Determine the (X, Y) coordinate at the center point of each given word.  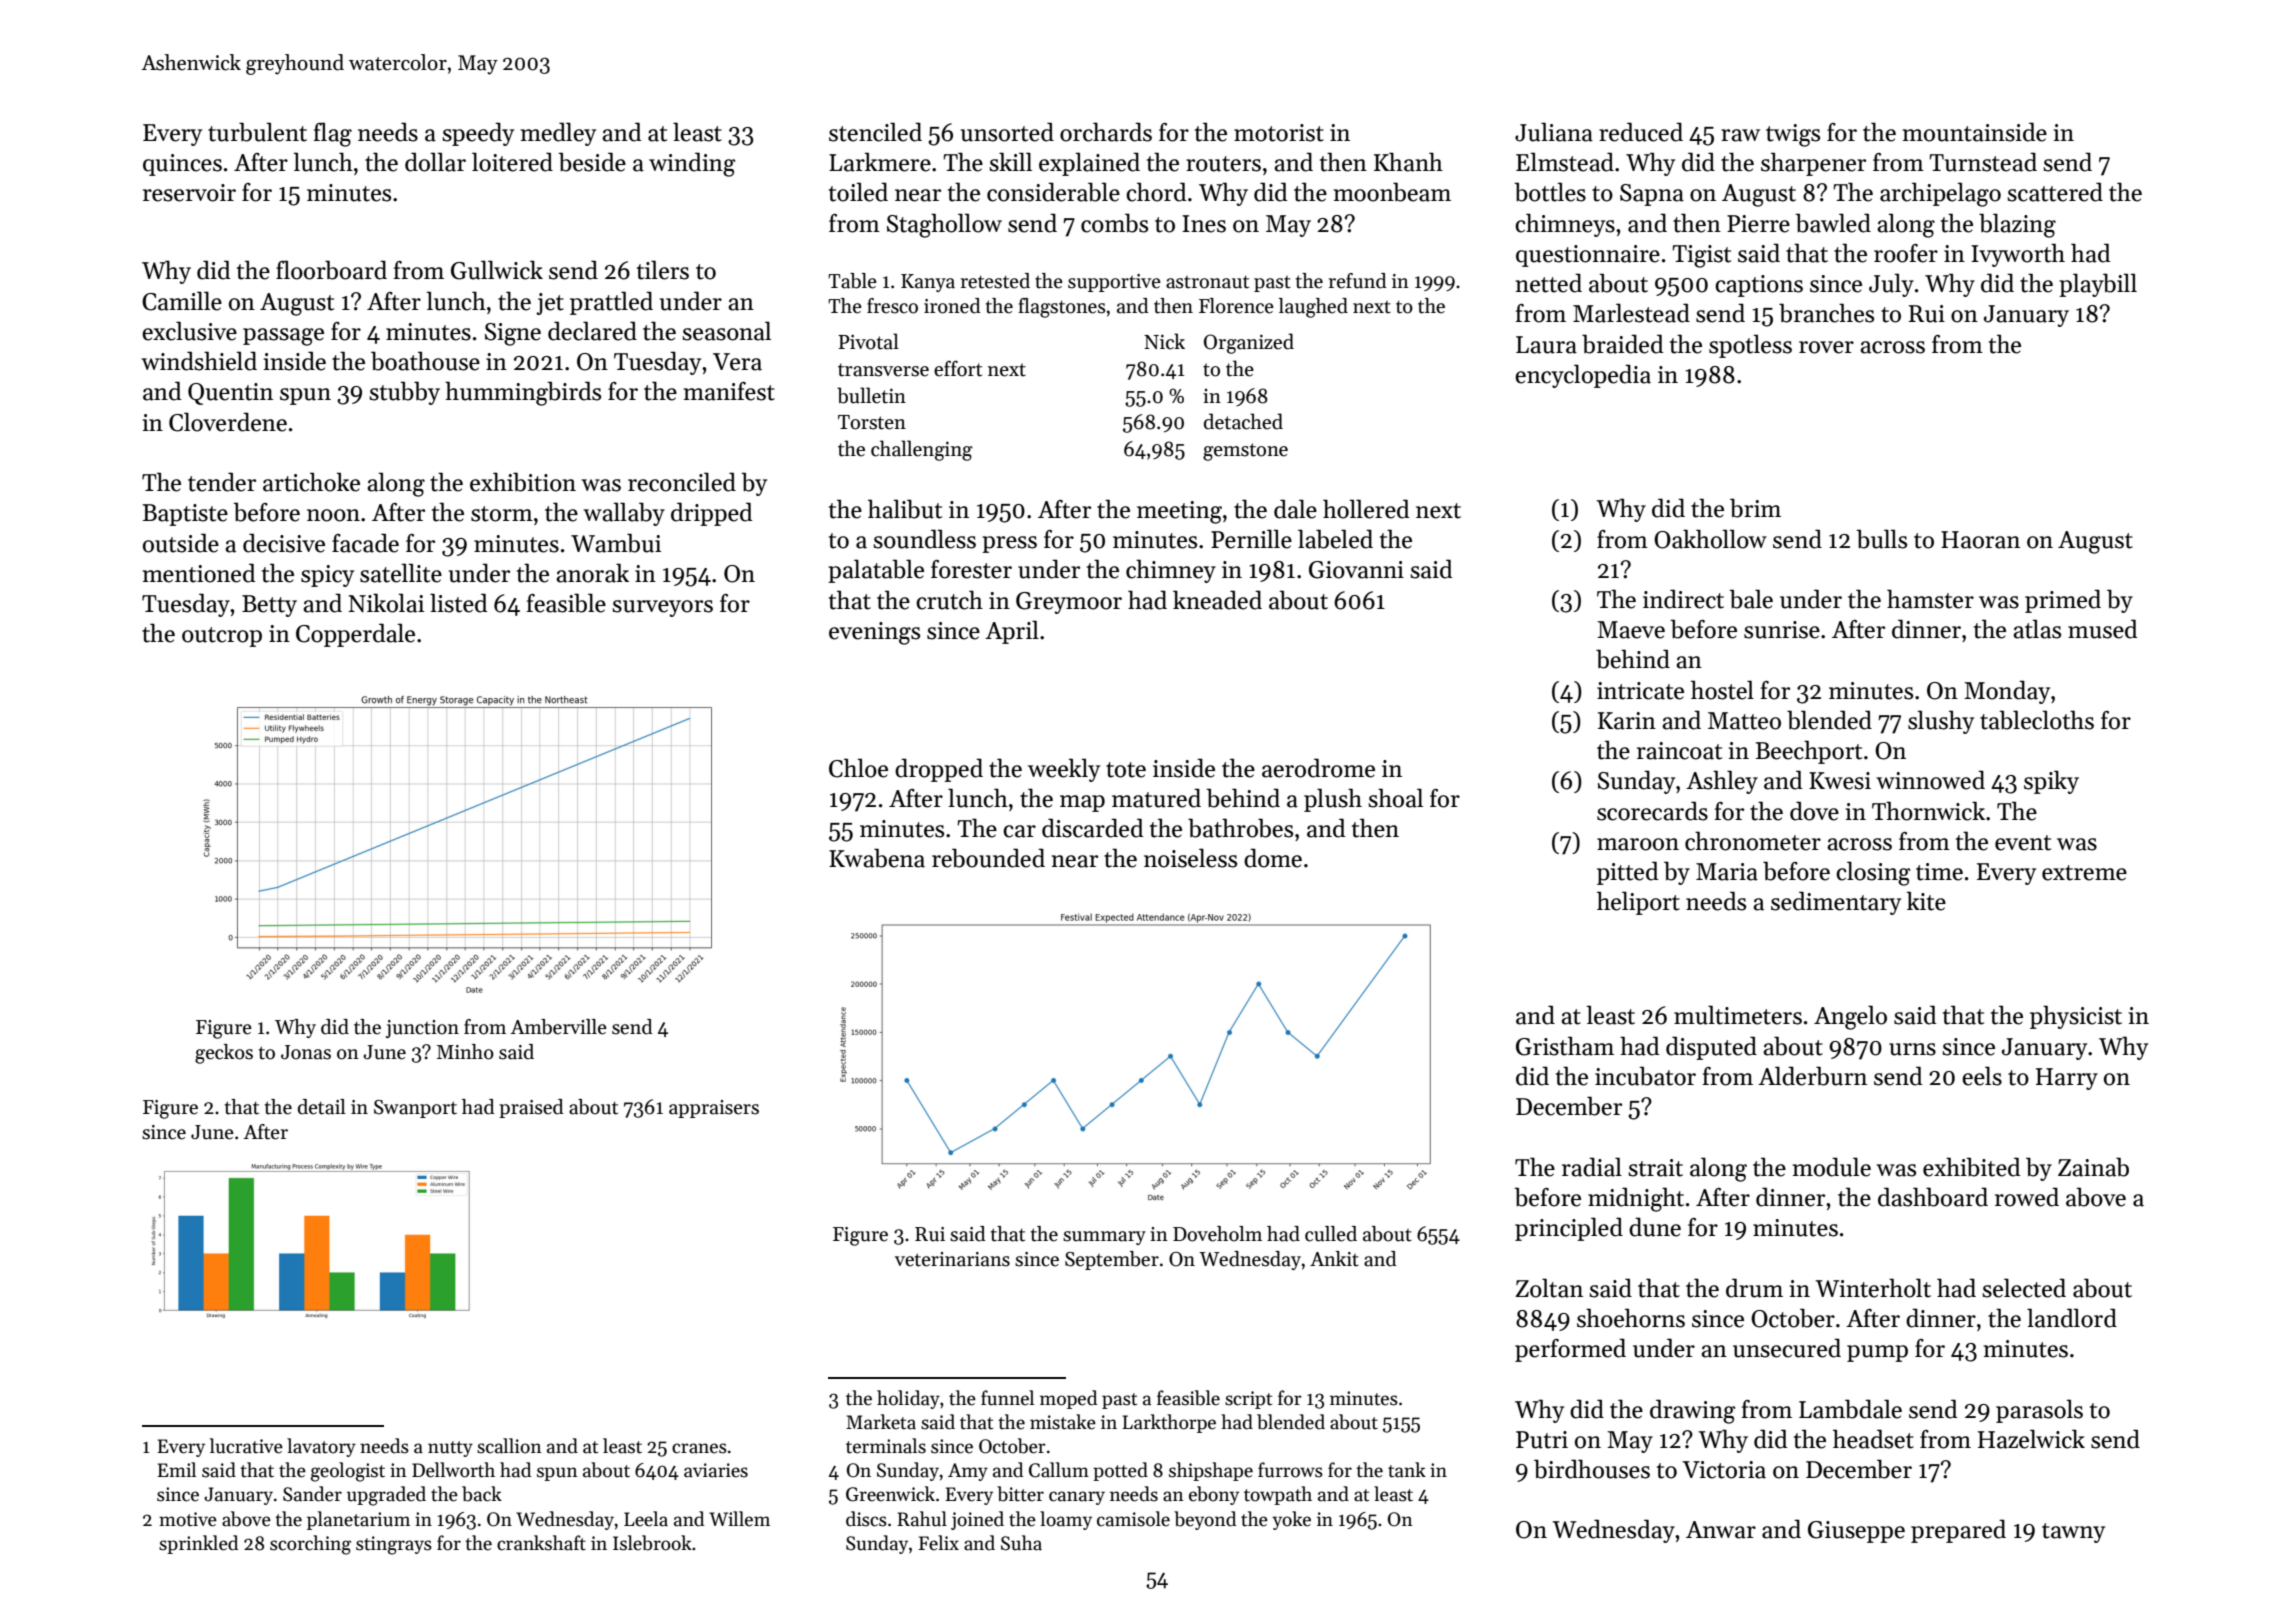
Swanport (415, 1109)
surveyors (662, 608)
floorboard (331, 270)
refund (1358, 281)
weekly (1064, 770)
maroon (1638, 844)
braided (1623, 344)
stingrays (394, 1545)
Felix (938, 1543)
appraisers (714, 1109)
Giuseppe (1856, 1532)
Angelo (1850, 1017)
